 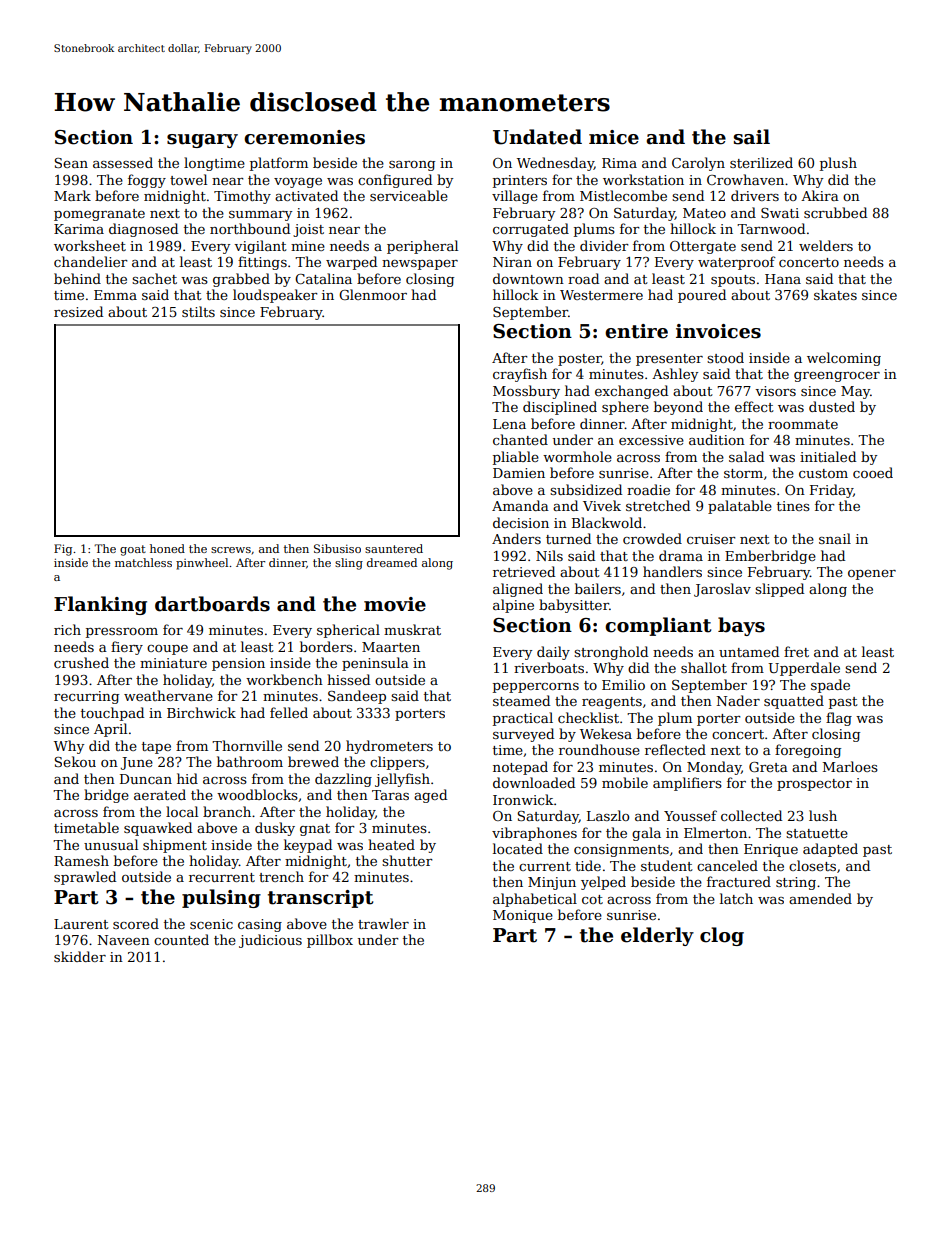 What do you see at coordinates (623, 195) in the document?
I see `Mistlecombe` at bounding box center [623, 195].
